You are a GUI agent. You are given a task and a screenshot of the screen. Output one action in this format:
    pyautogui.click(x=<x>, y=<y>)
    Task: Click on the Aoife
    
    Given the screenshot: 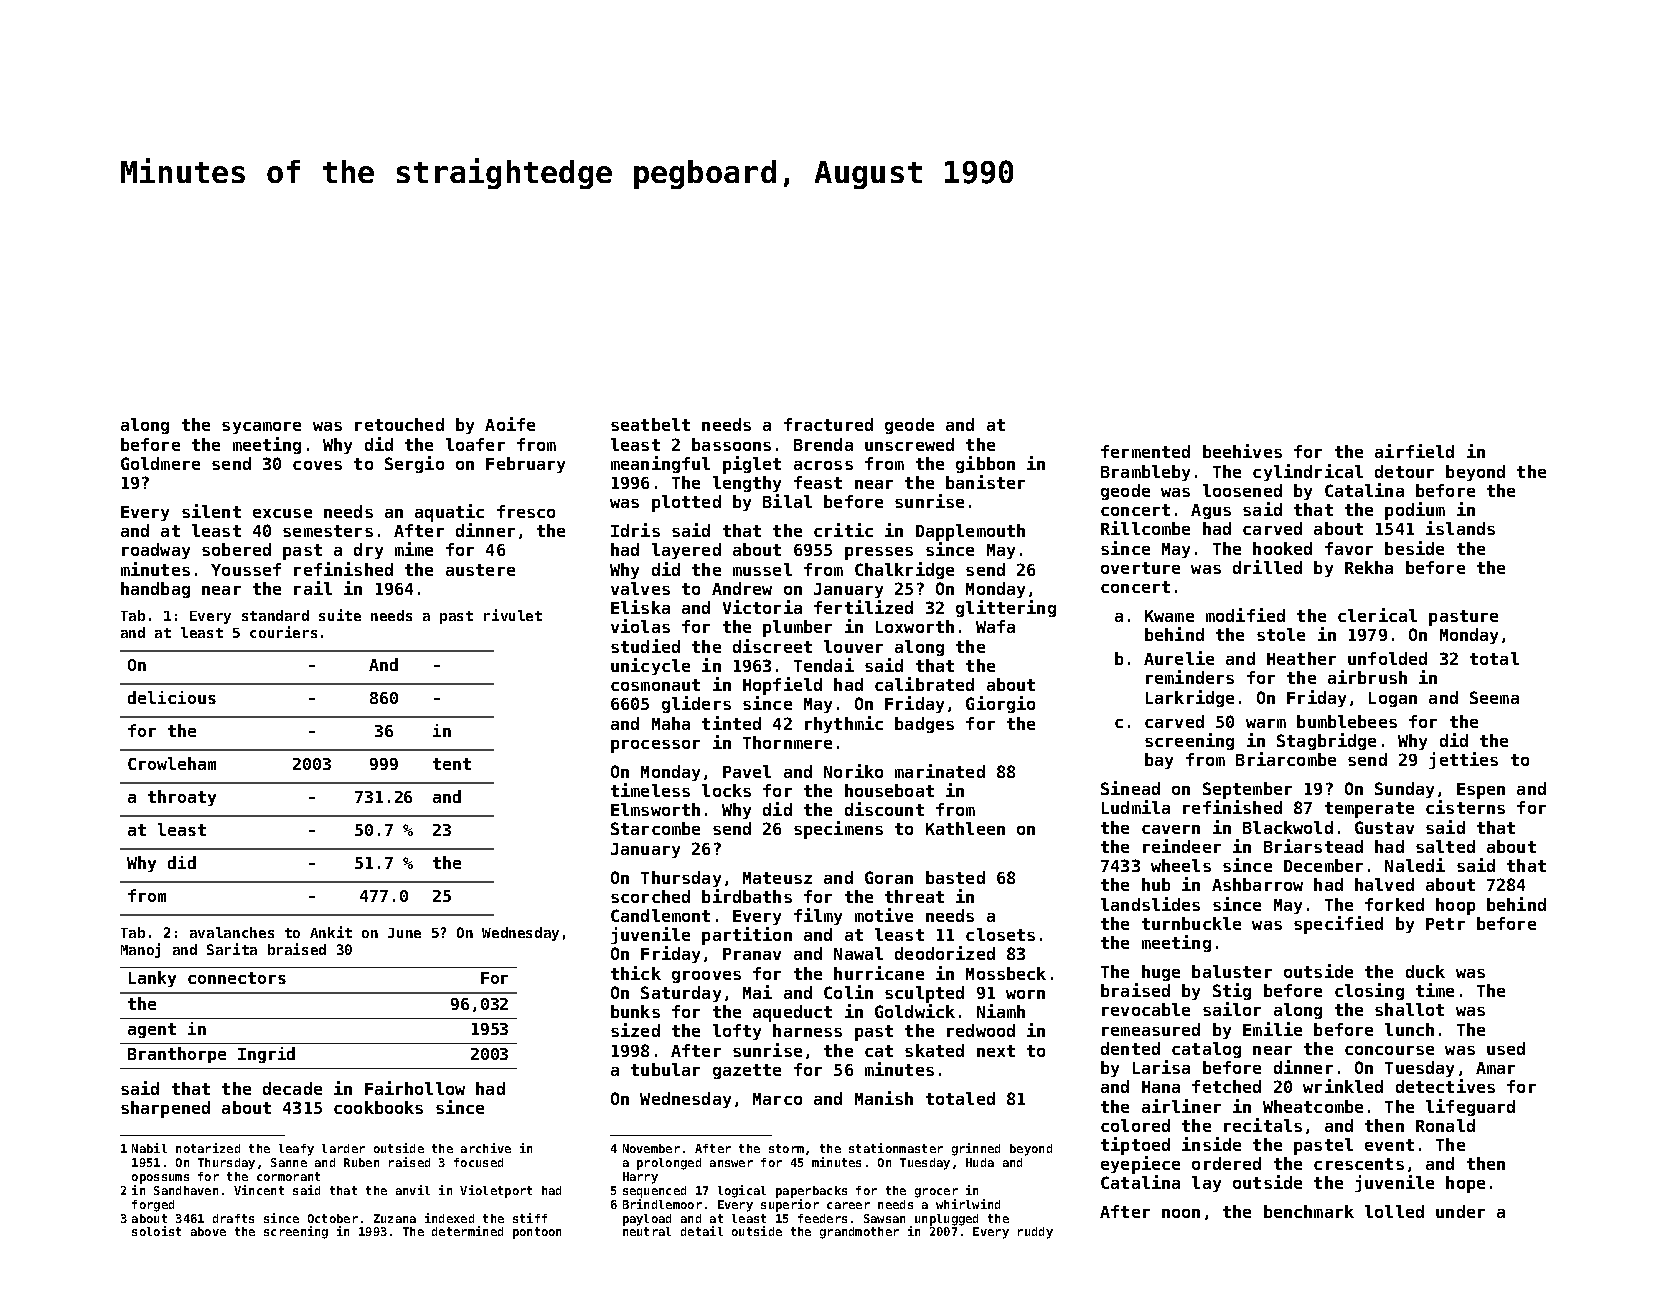 What is the action you would take?
    pyautogui.click(x=510, y=424)
